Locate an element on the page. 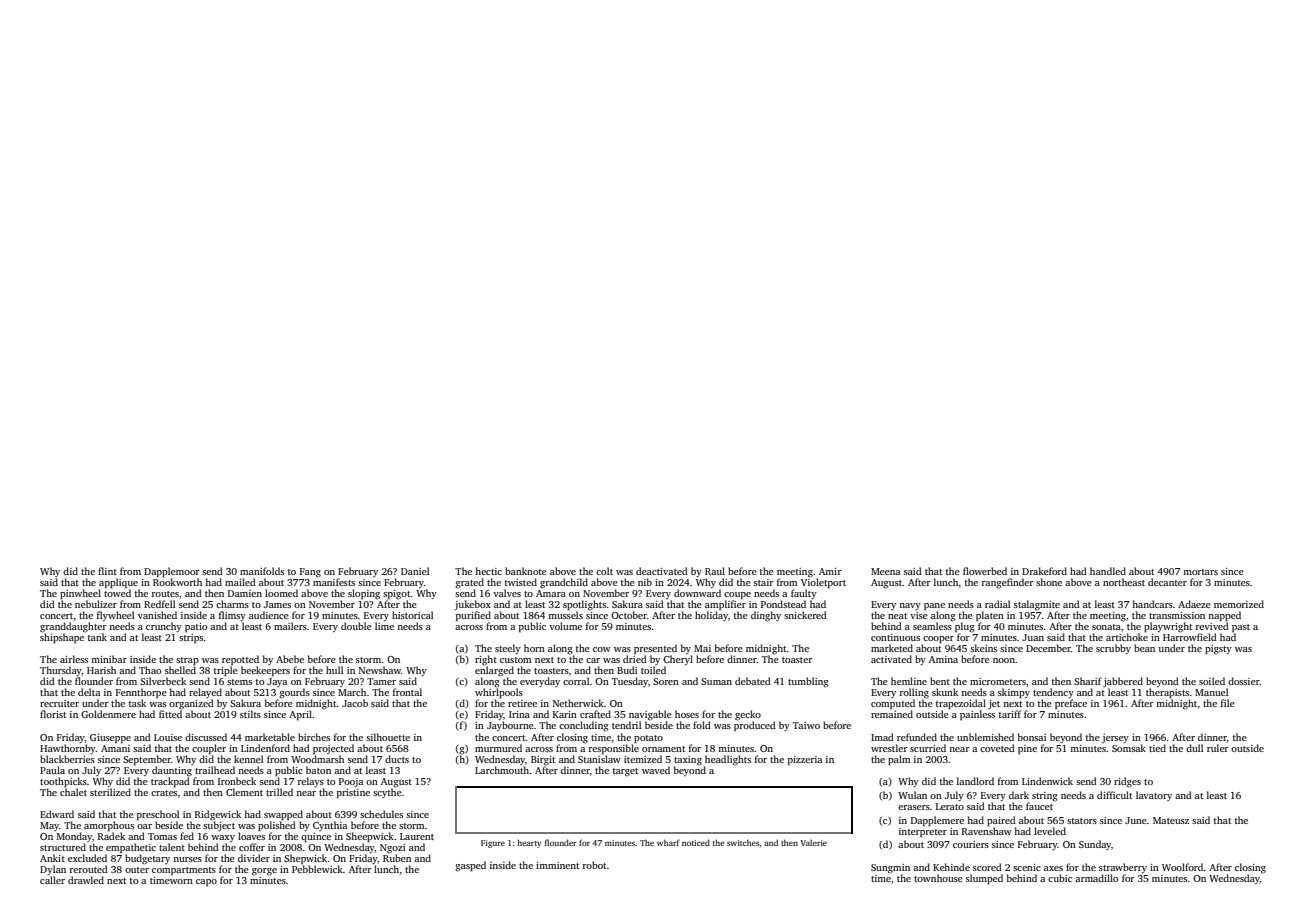 Image resolution: width=1308 pixels, height=924 pixels. Somsak is located at coordinates (1129, 748).
